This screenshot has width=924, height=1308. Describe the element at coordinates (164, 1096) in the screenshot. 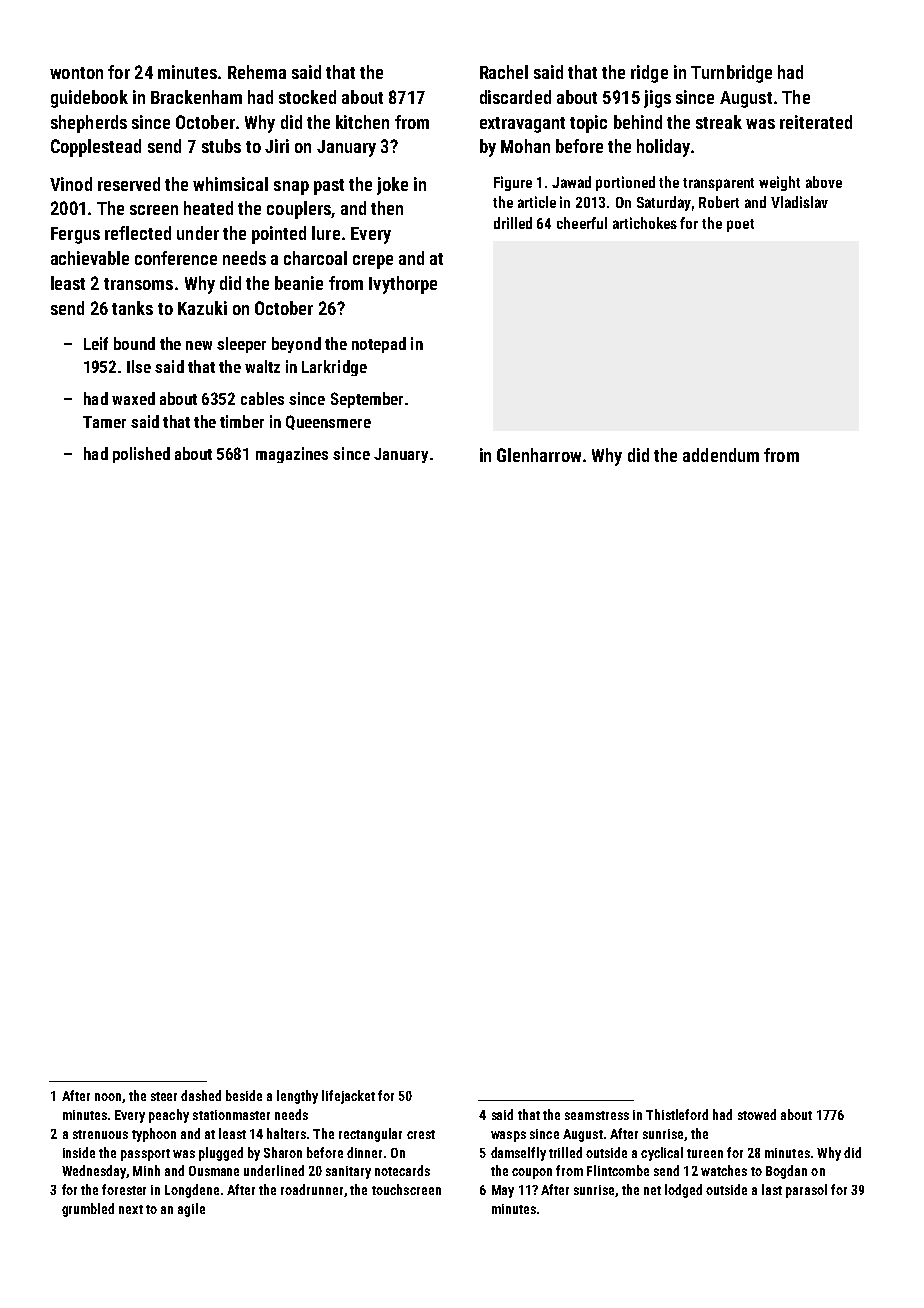

I see `steer` at that location.
